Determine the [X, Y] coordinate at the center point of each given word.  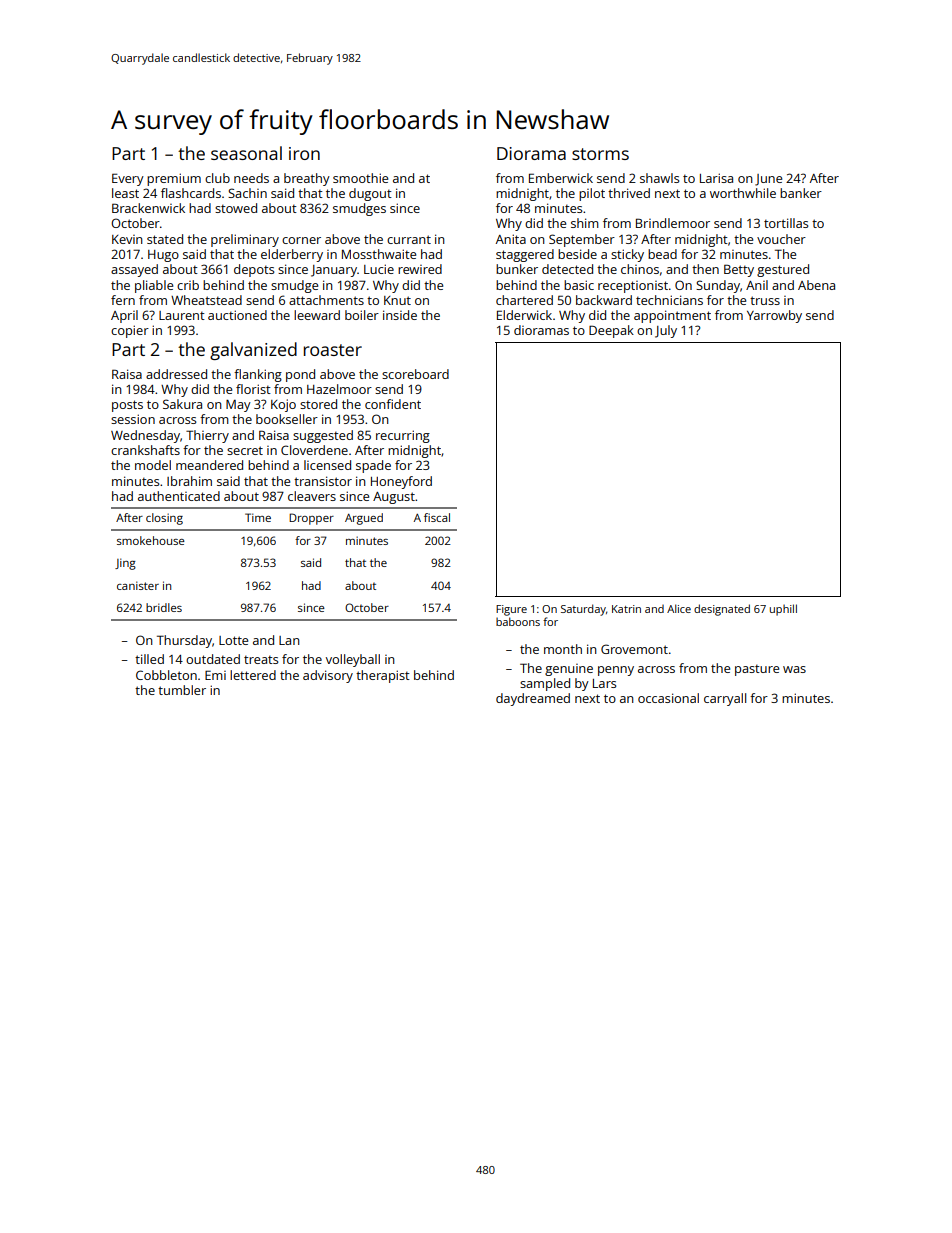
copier [130, 331]
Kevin [127, 239]
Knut [397, 300]
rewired [420, 269]
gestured [783, 270]
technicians [669, 300]
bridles [164, 607]
